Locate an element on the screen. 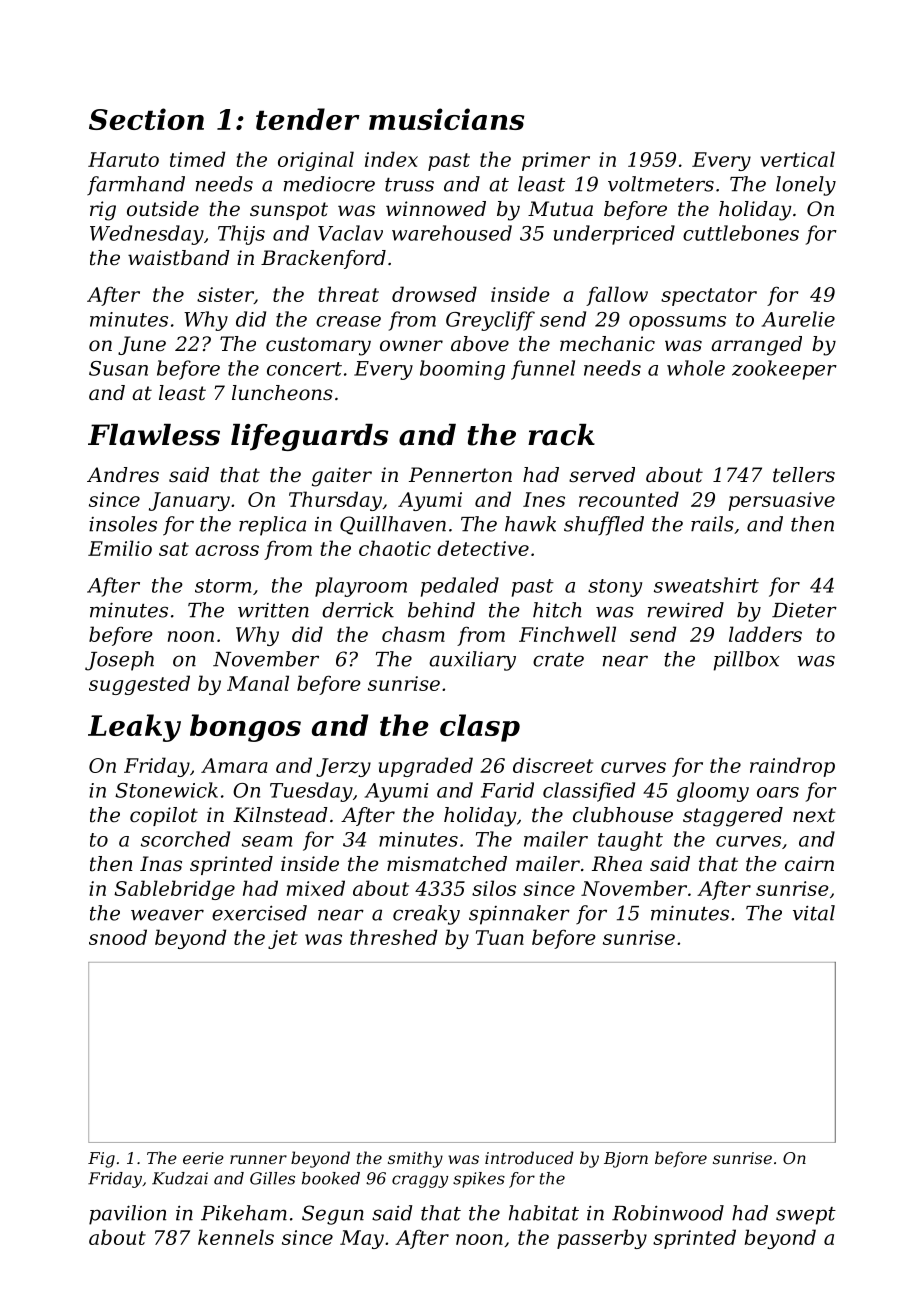 This screenshot has height=1308, width=924. rewired is located at coordinates (686, 610).
